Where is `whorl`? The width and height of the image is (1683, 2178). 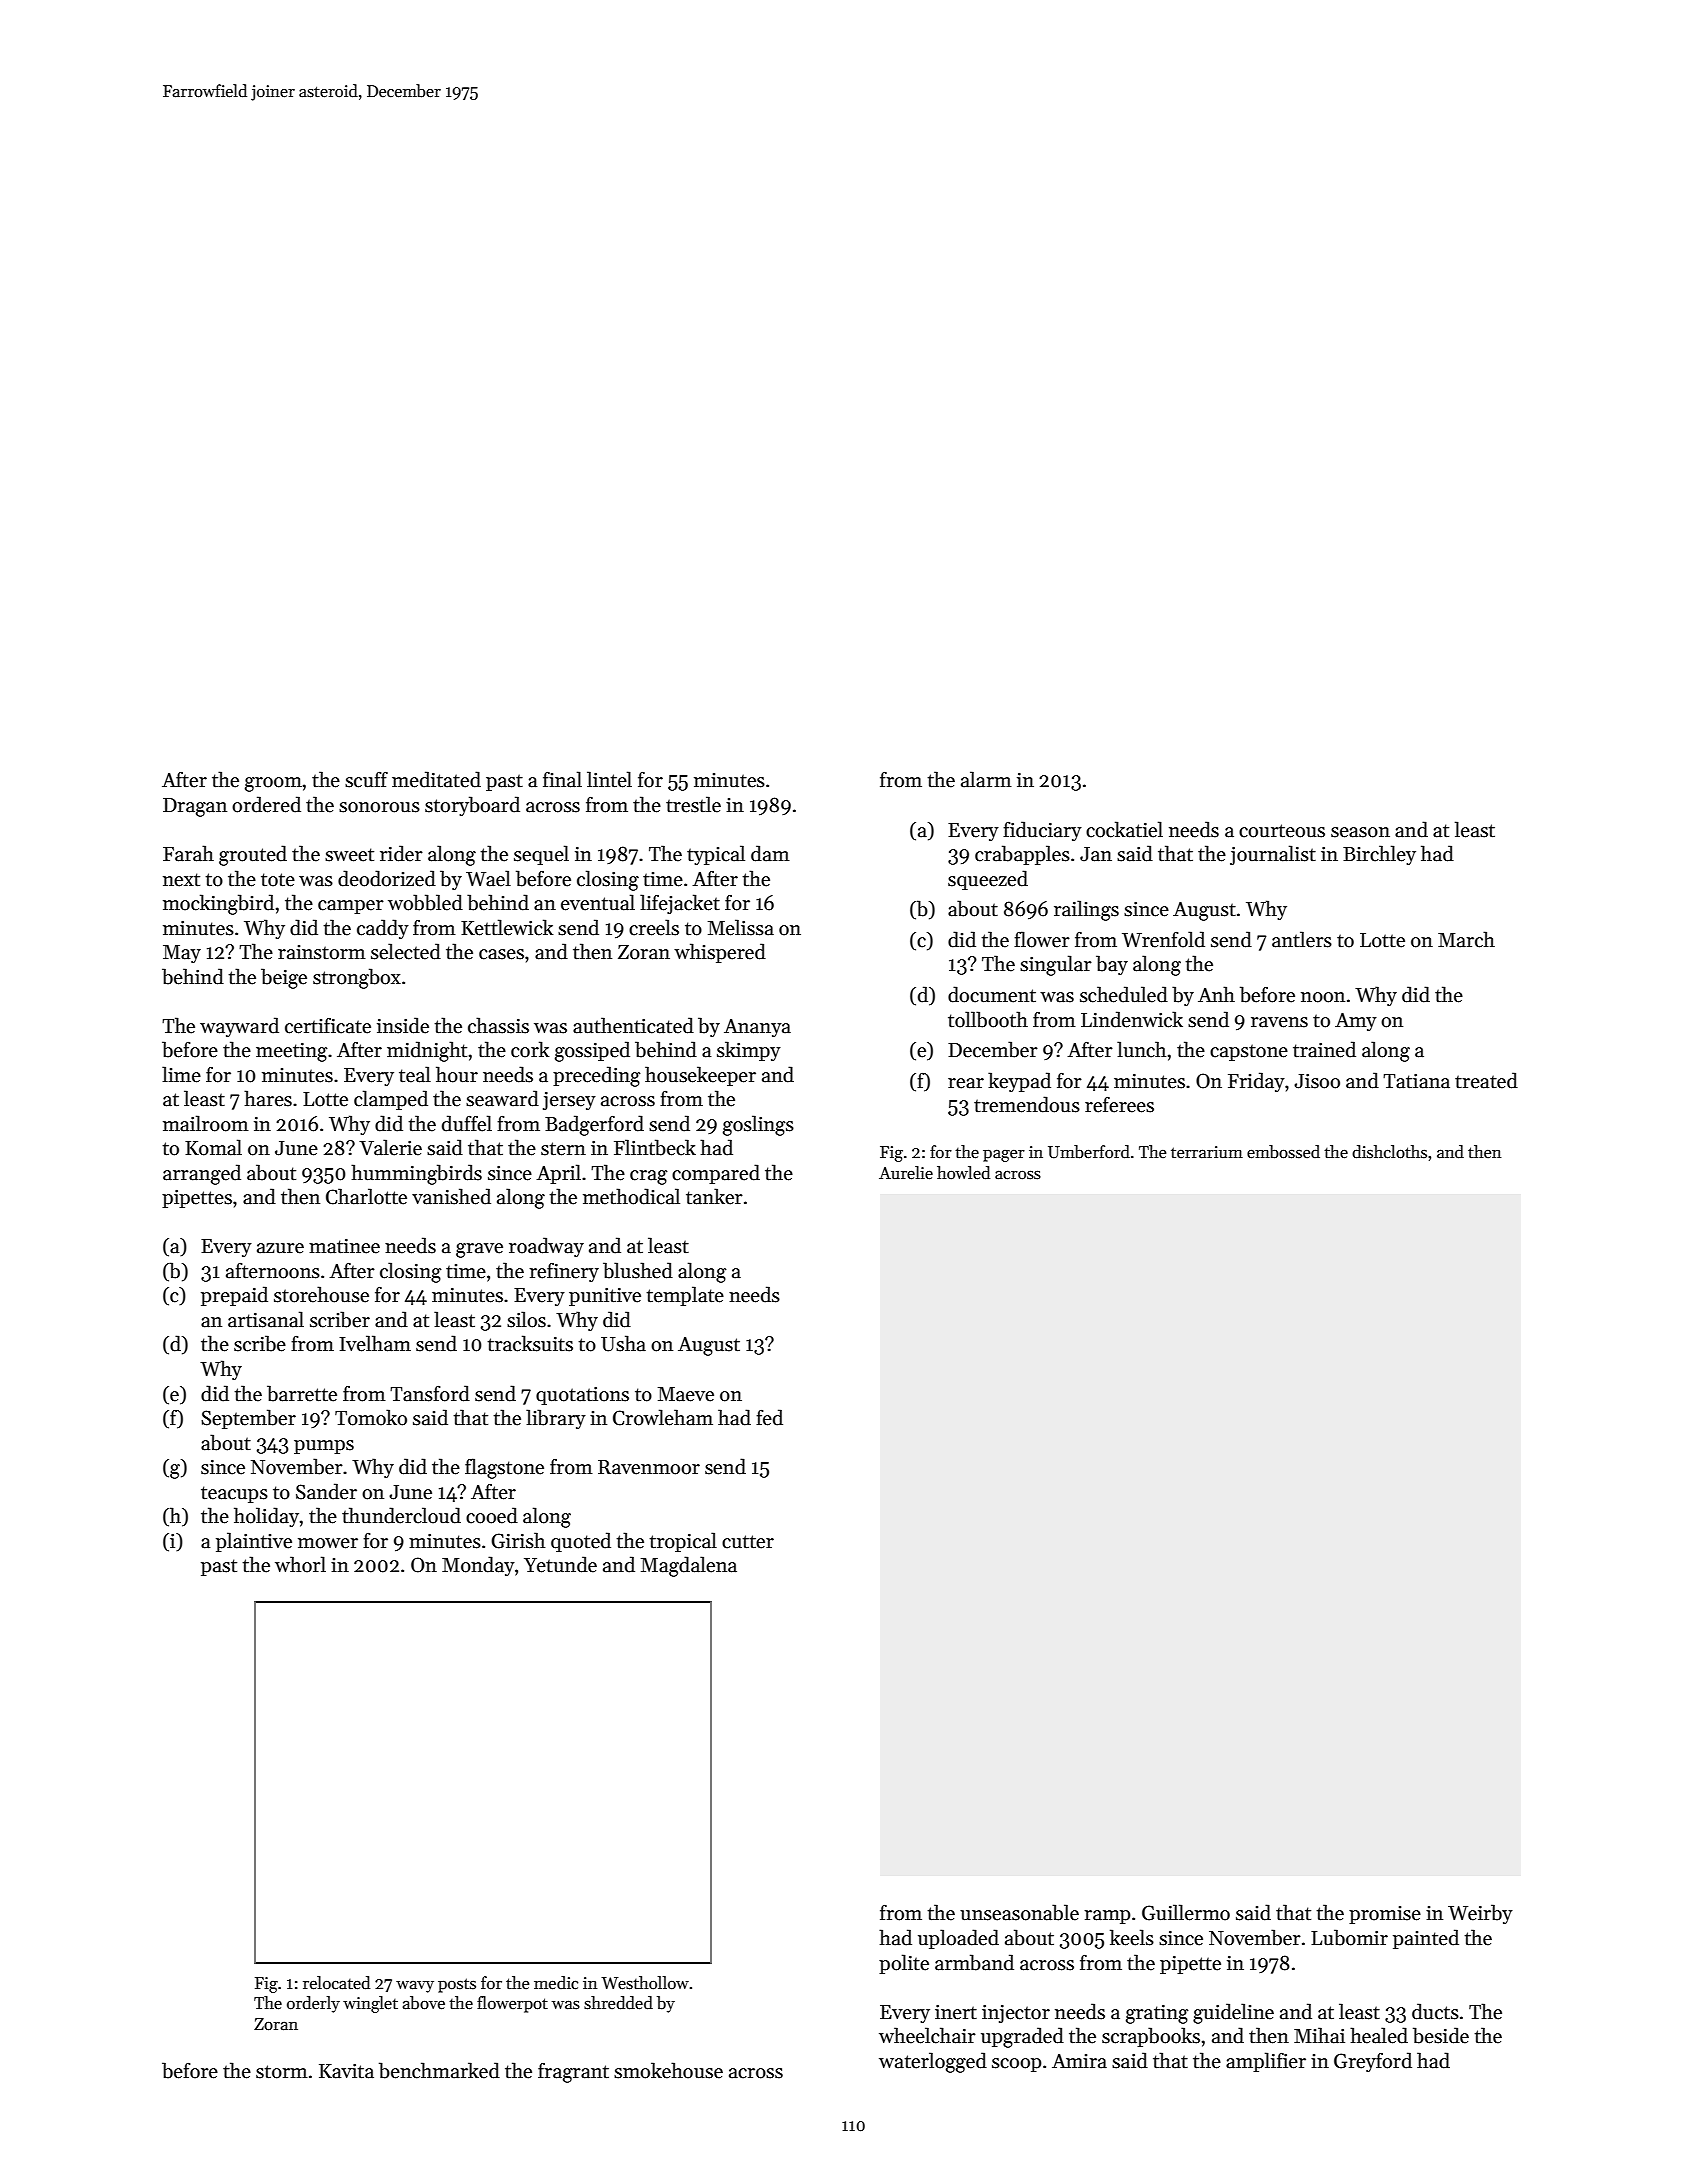
whorl is located at coordinates (300, 1564).
